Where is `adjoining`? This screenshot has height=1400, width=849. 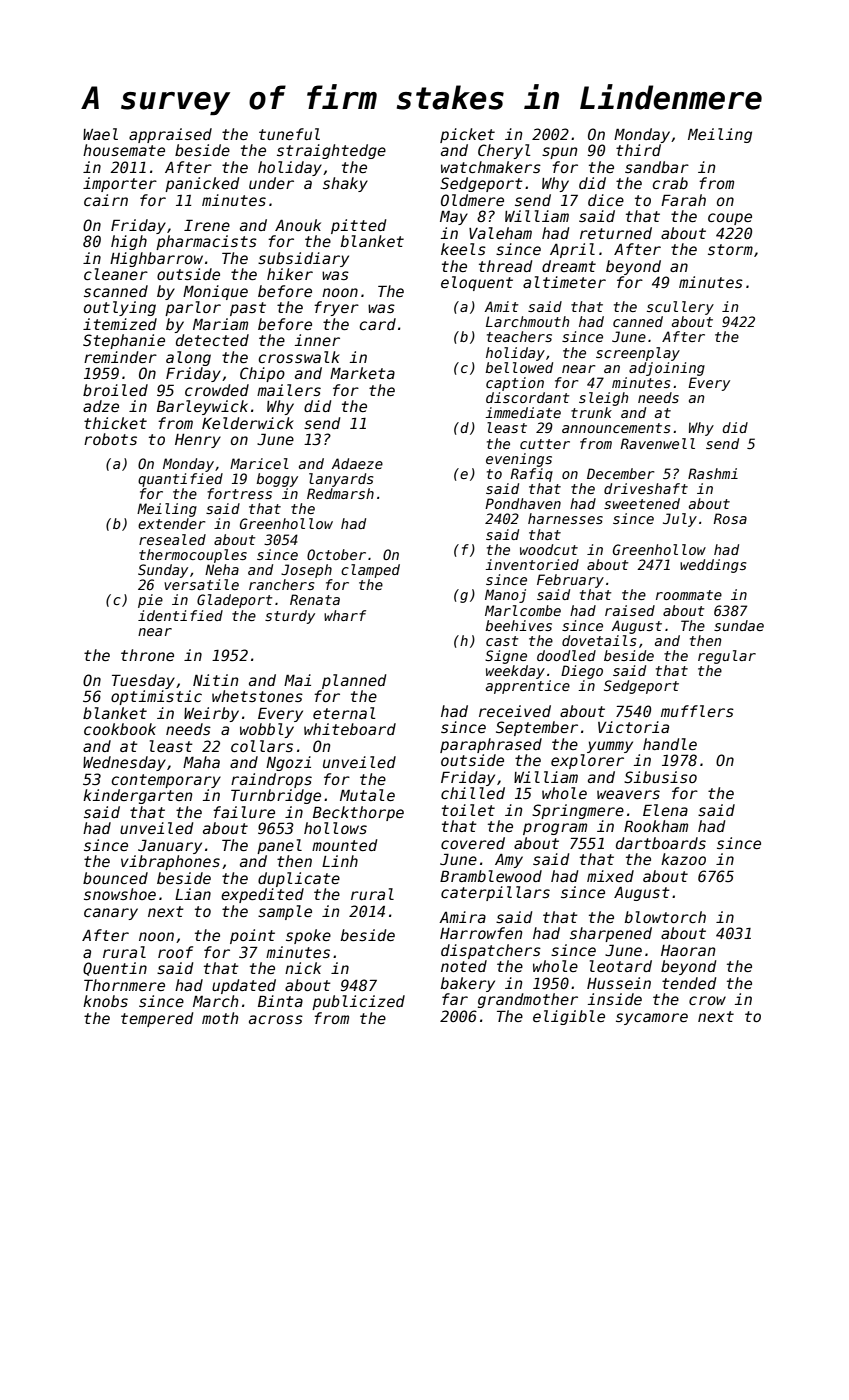 adjoining is located at coordinates (667, 369).
